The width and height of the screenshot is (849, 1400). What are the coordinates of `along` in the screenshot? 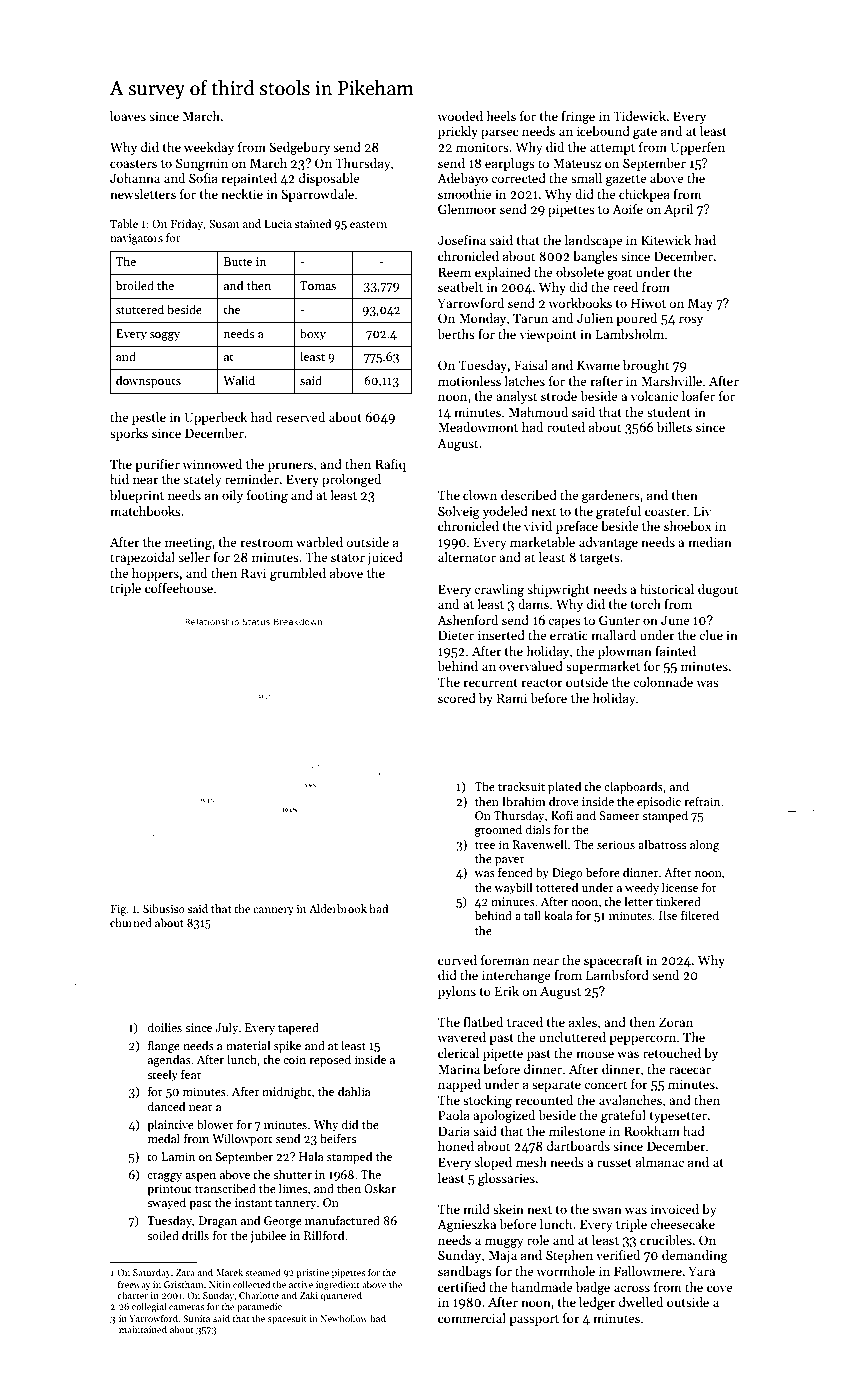 It's located at (704, 845).
